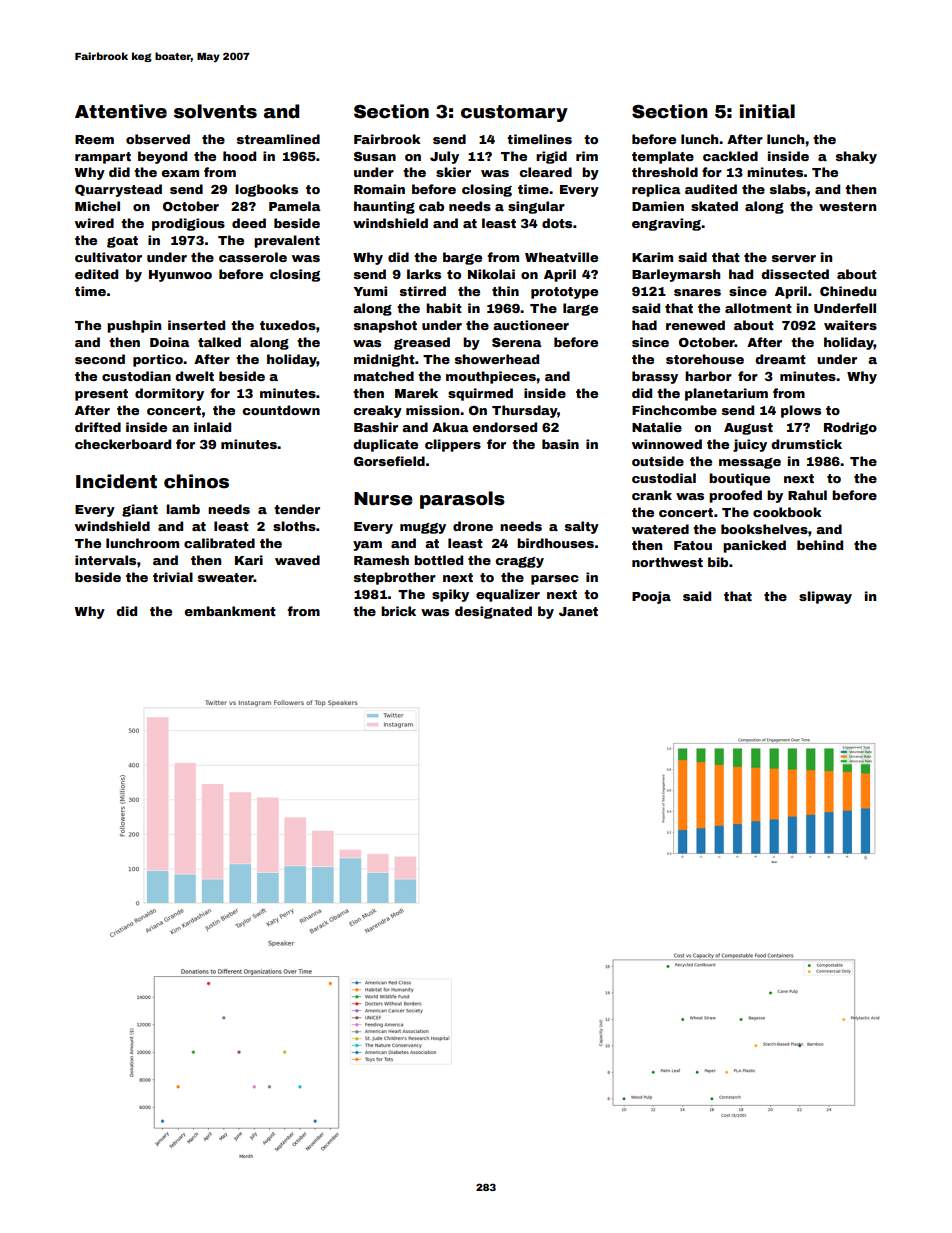 The width and height of the document is (952, 1233). I want to click on waved, so click(297, 560).
